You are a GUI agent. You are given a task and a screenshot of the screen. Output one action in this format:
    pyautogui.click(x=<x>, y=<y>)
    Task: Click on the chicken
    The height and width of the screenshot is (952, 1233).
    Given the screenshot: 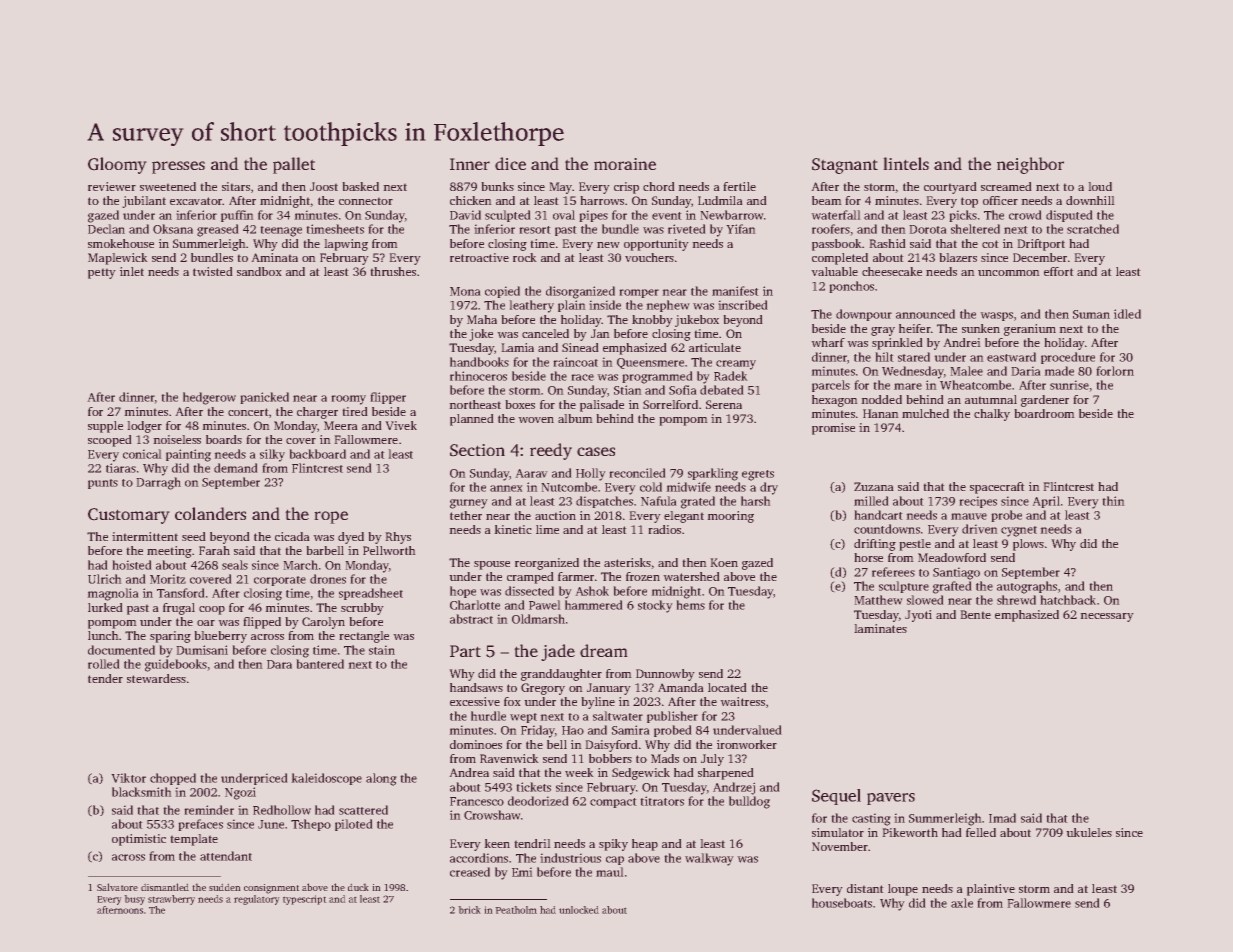 What is the action you would take?
    pyautogui.click(x=471, y=200)
